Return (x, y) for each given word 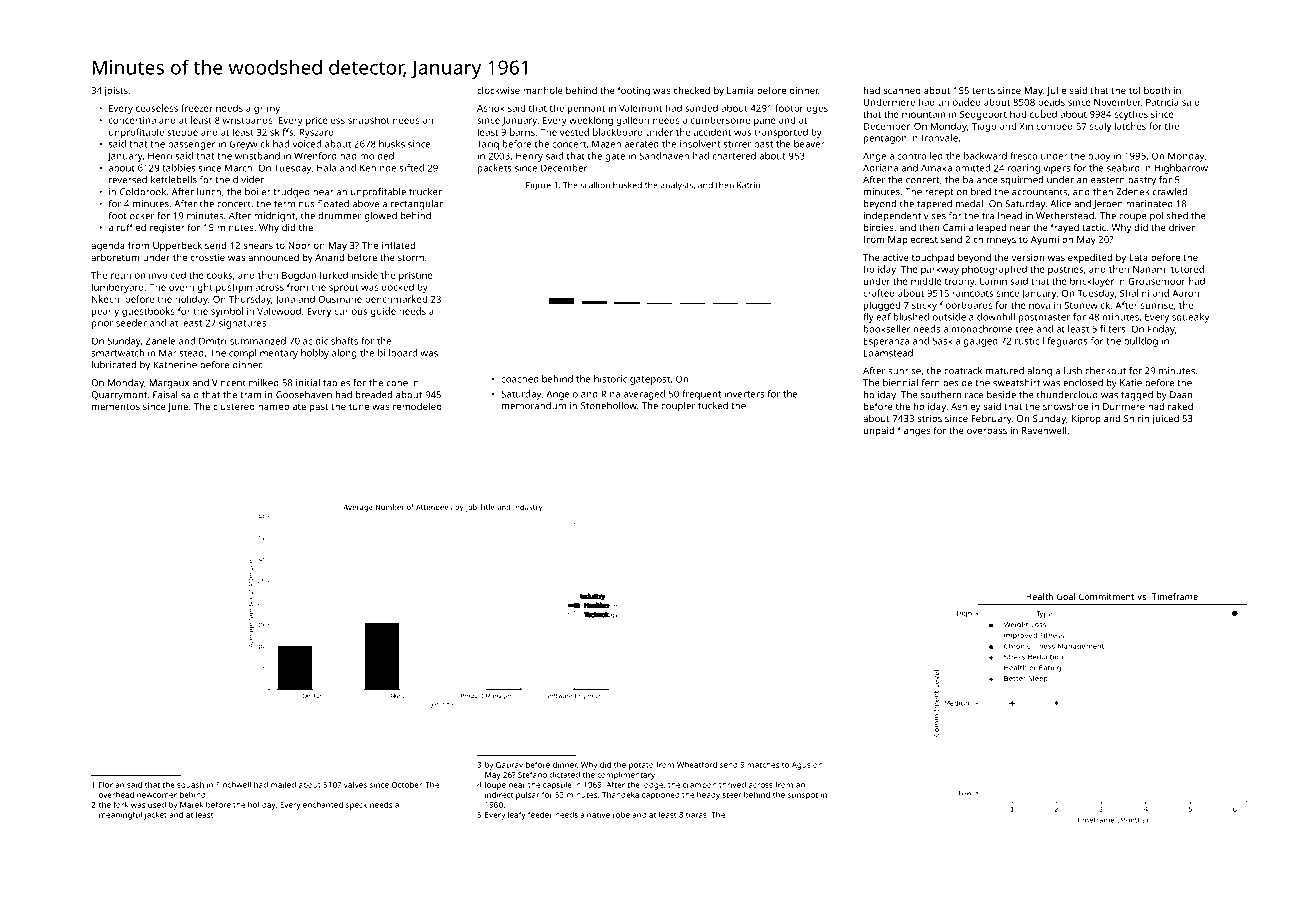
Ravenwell (1044, 430)
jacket (155, 815)
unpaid (879, 431)
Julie (1056, 91)
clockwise (498, 90)
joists (116, 92)
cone (397, 384)
